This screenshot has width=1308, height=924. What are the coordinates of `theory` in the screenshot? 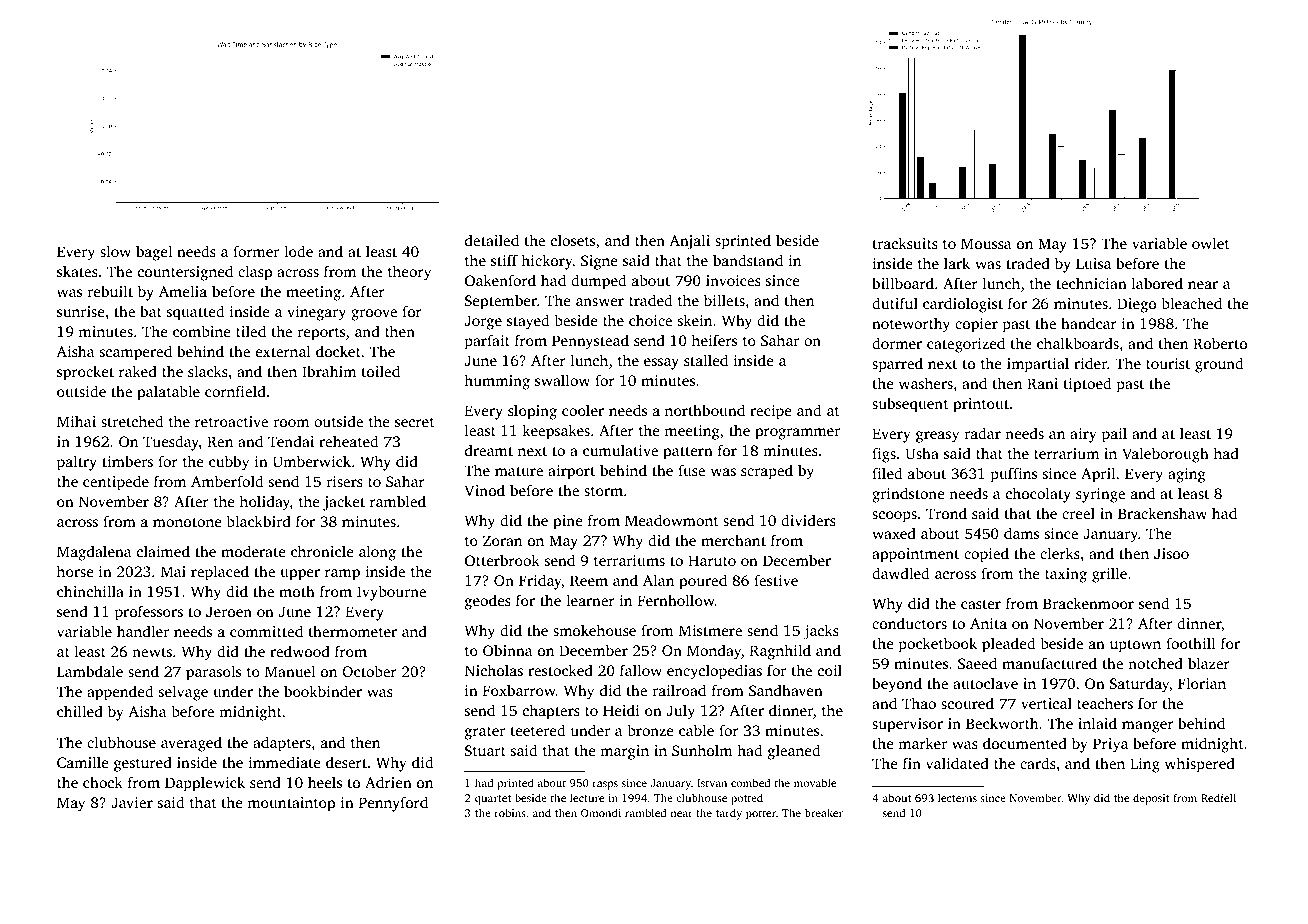 It's located at (410, 273).
